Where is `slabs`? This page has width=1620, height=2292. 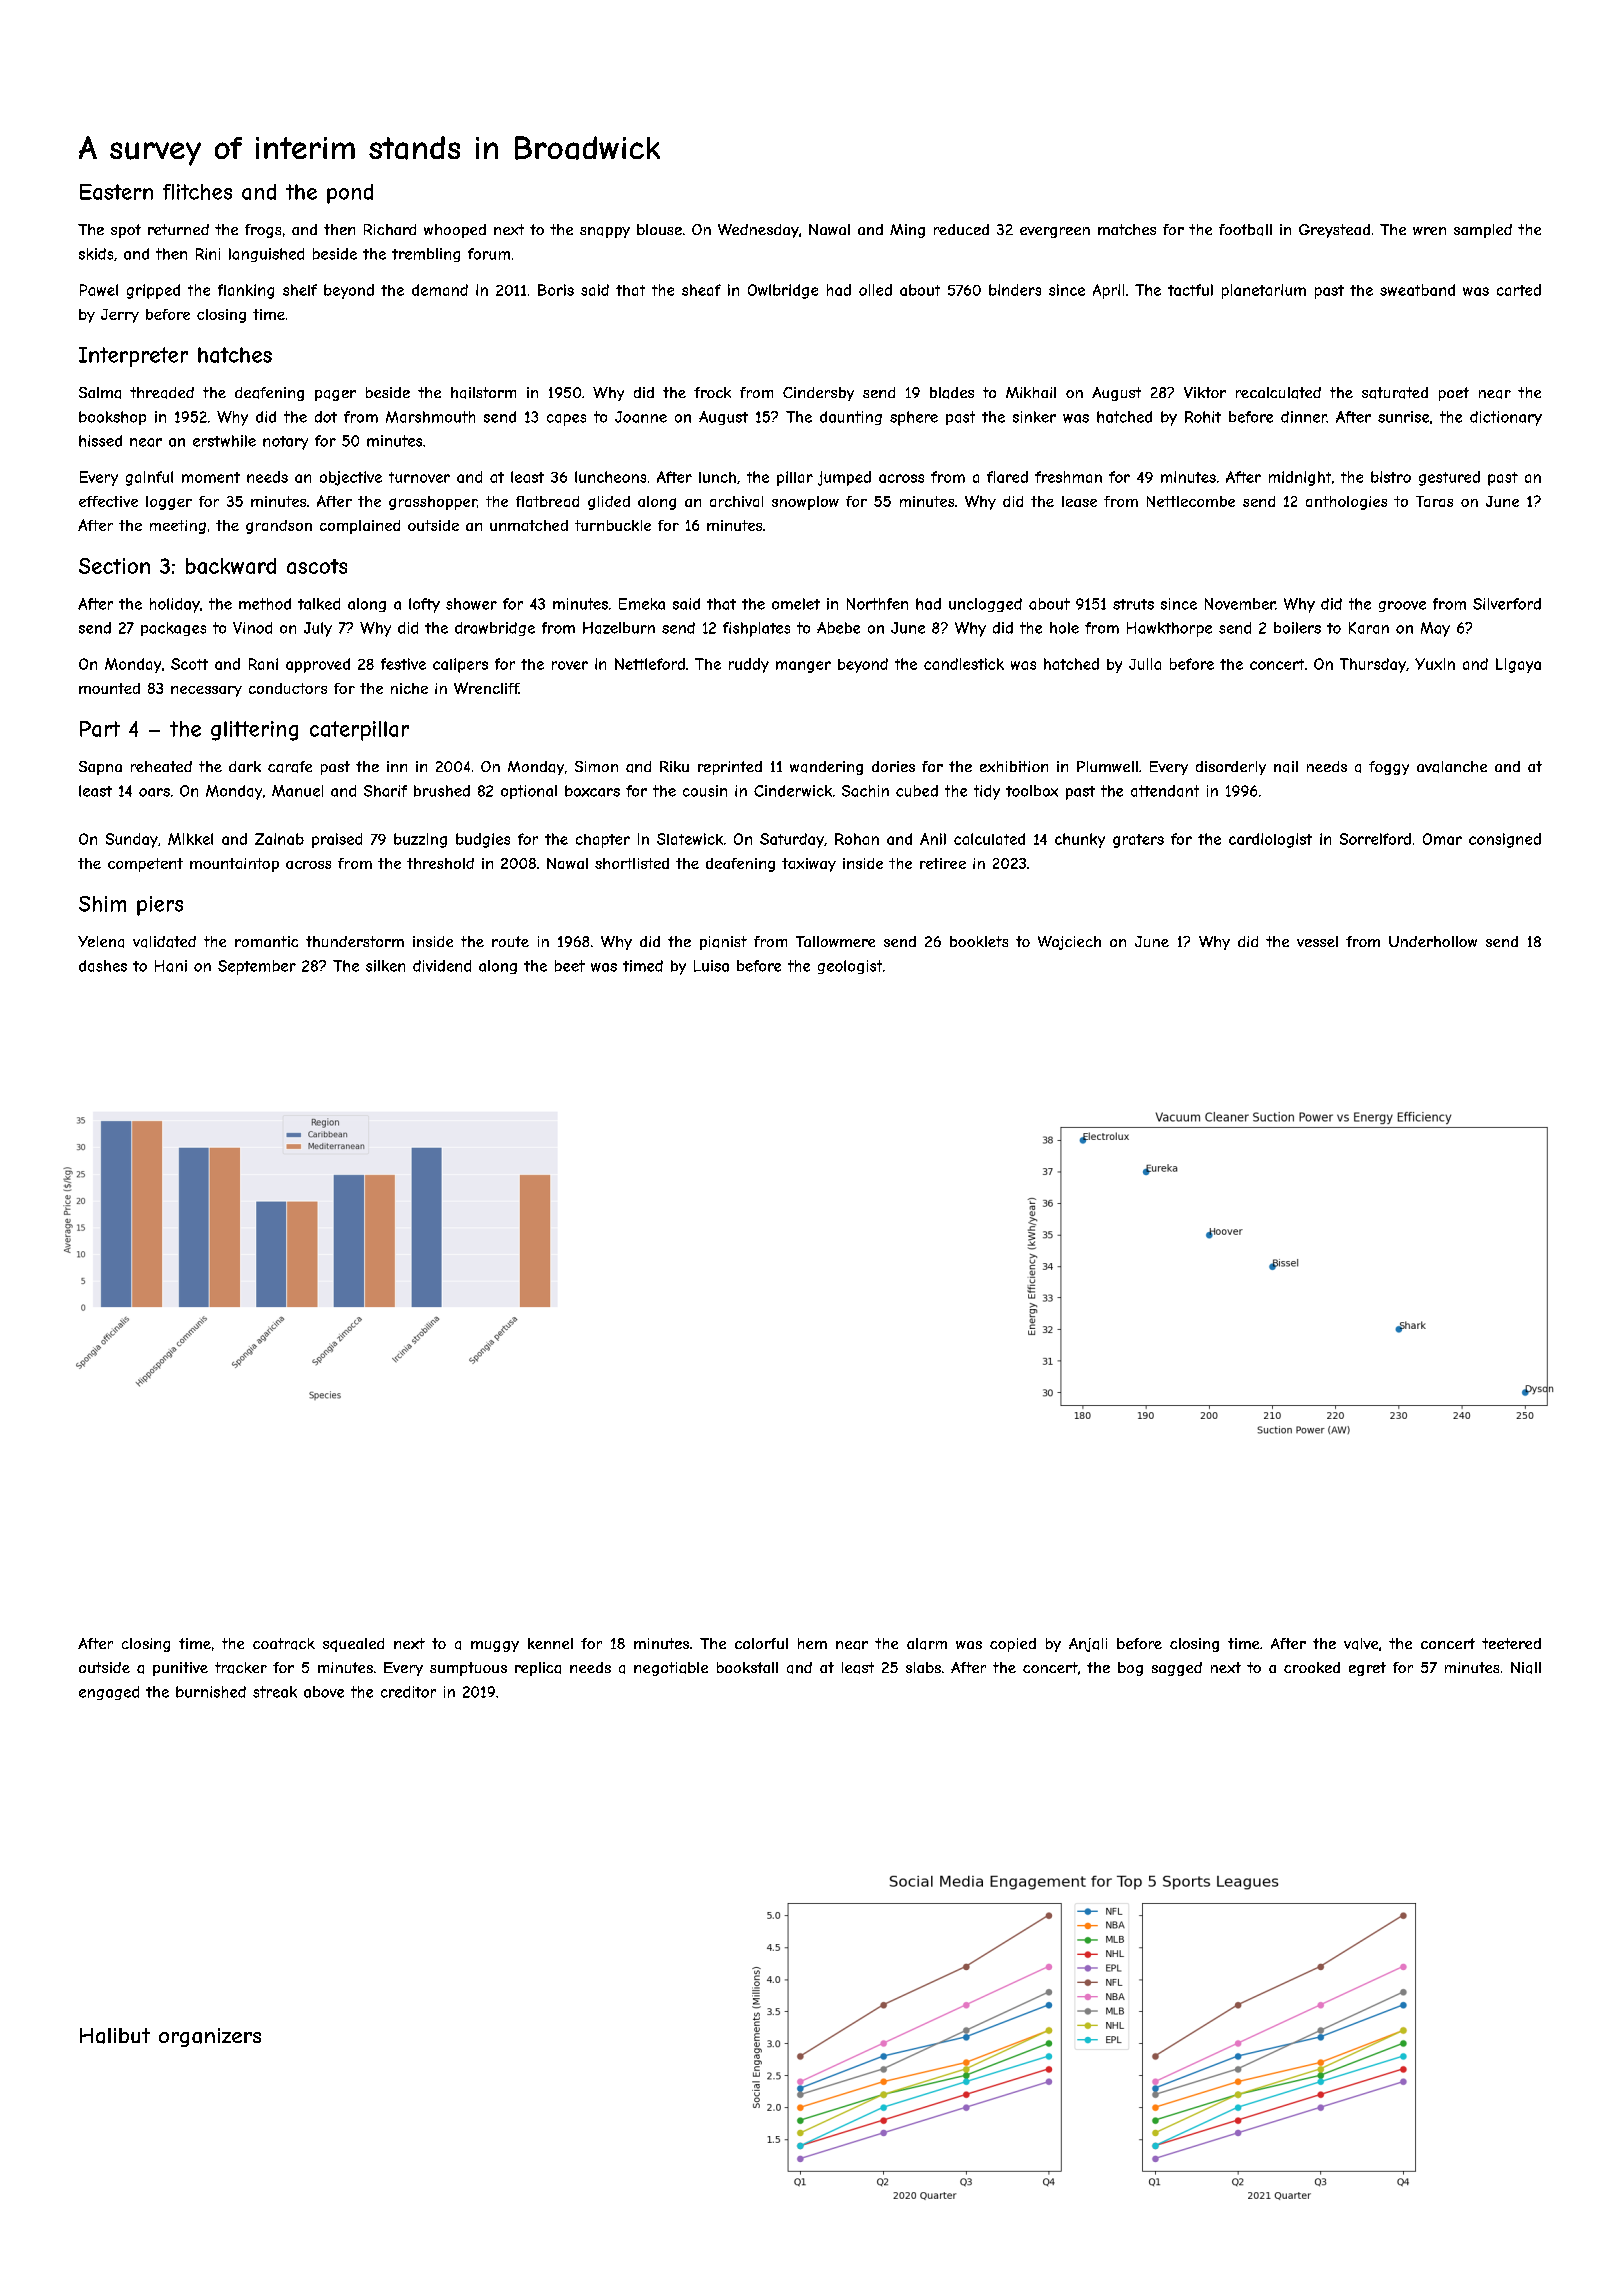 slabs is located at coordinates (923, 1667).
